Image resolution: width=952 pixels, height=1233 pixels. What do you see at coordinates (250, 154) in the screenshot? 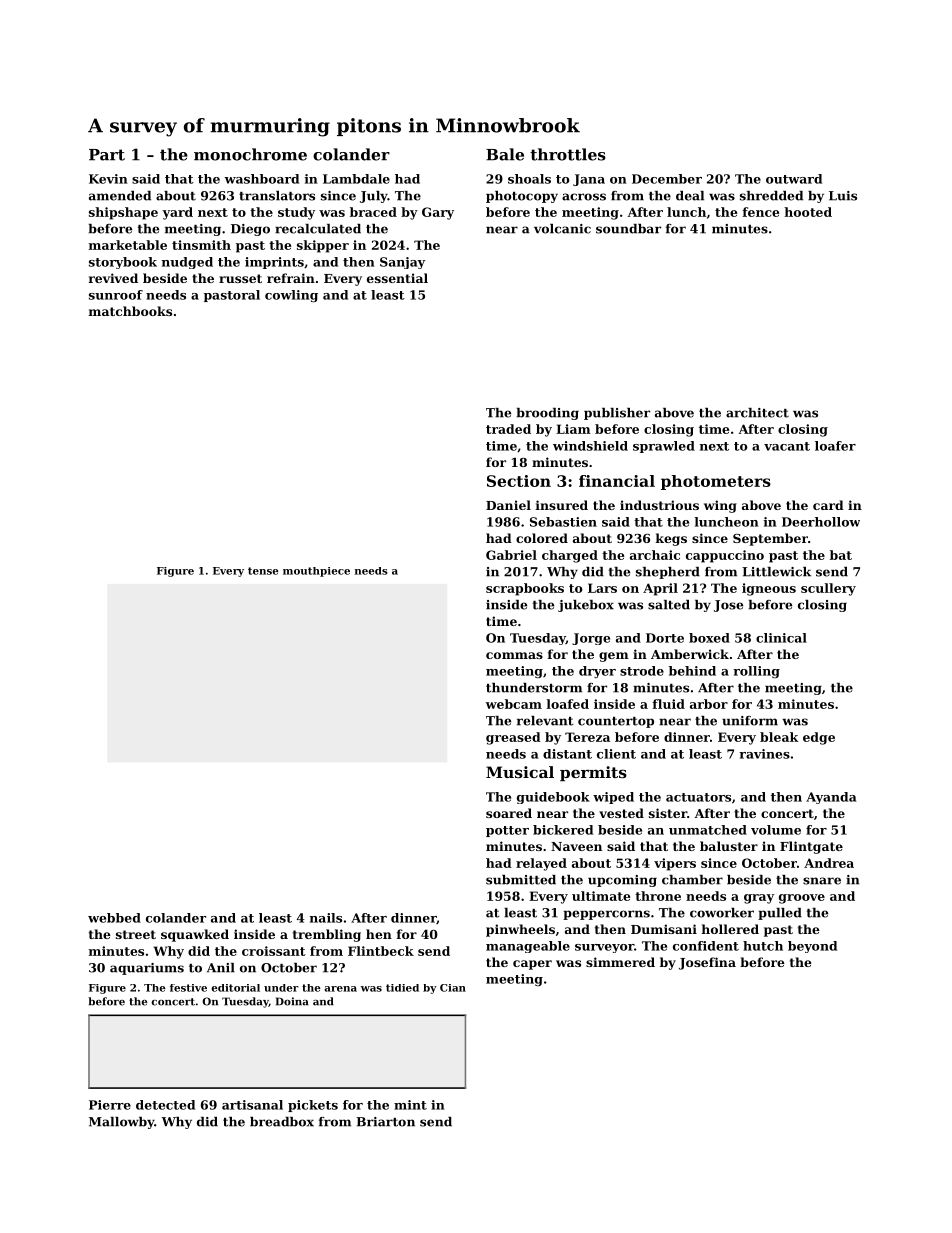
I see `monochrome` at bounding box center [250, 154].
